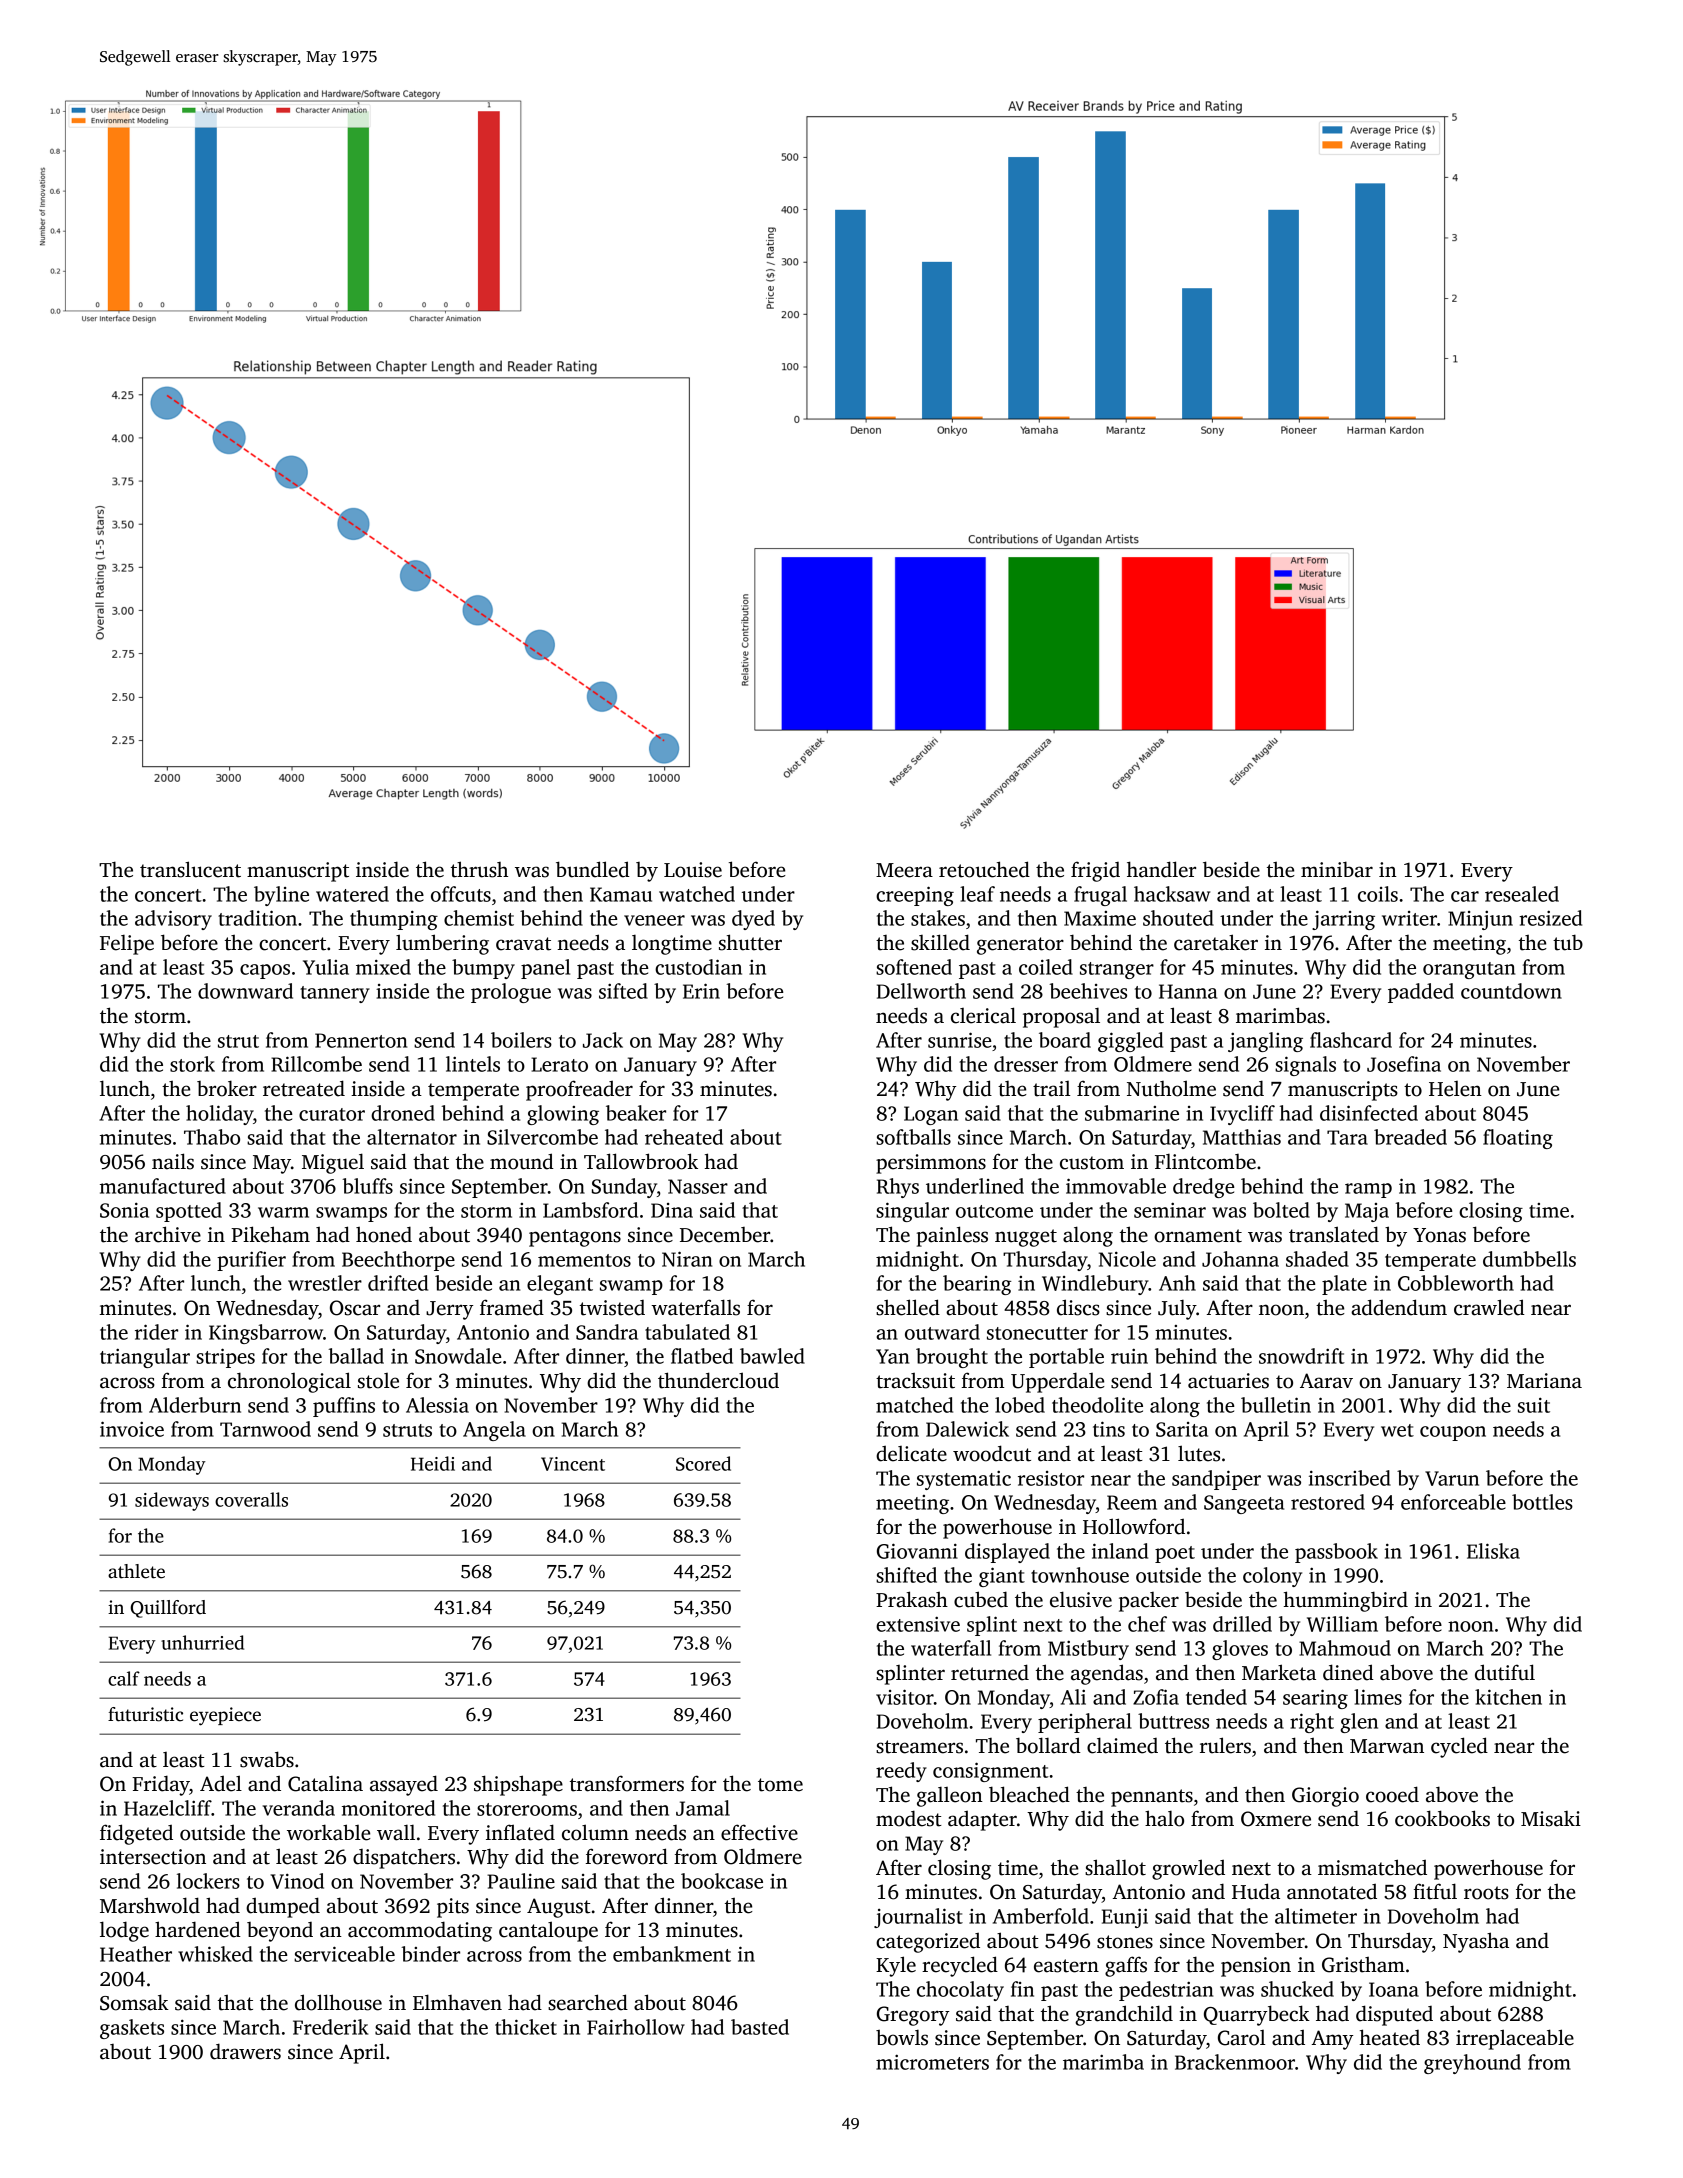 This image has height=2178, width=1683. Describe the element at coordinates (607, 1332) in the image. I see `Sandra` at that location.
